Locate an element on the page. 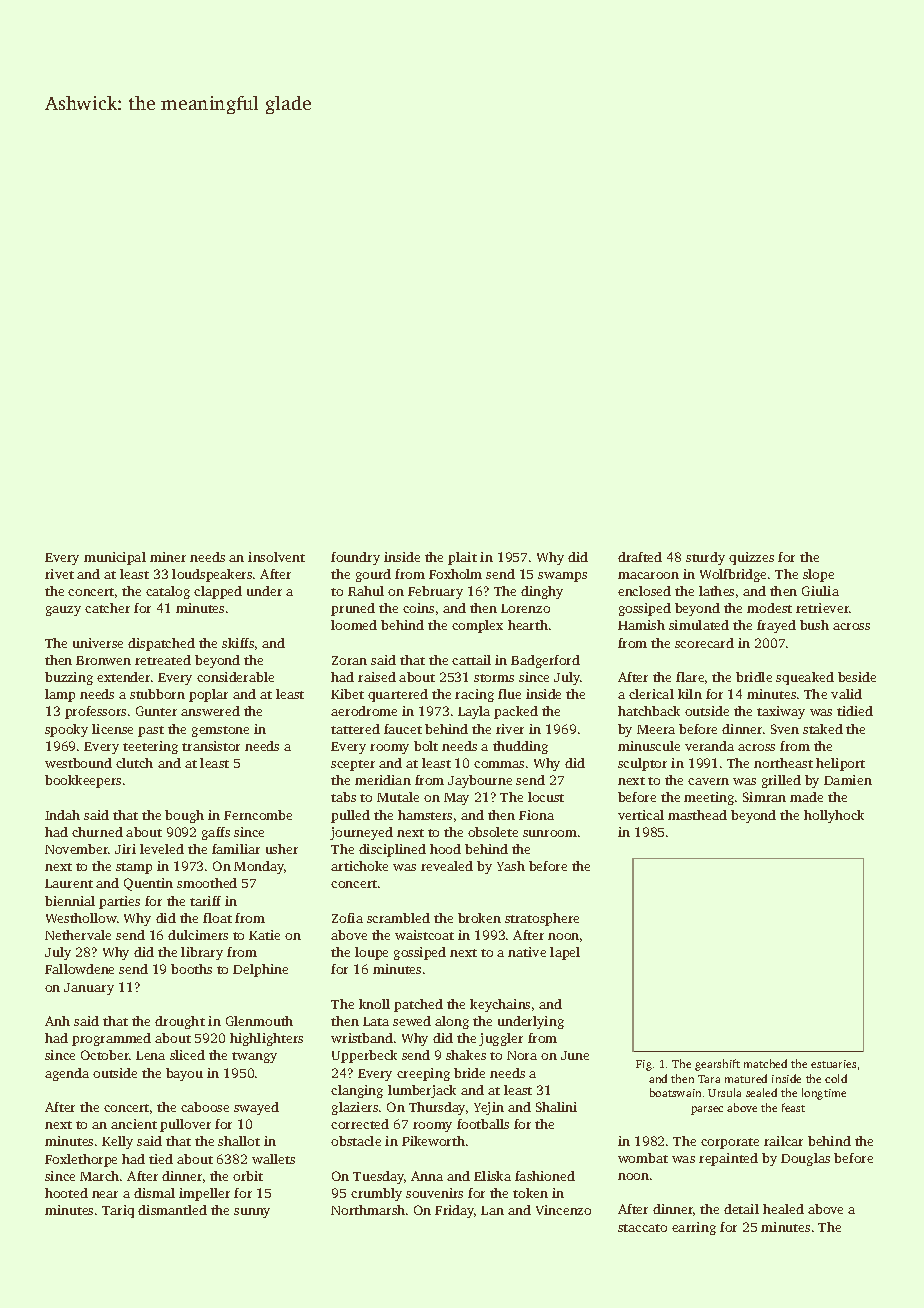 This document has width=924, height=1308. insolvent is located at coordinates (276, 557).
